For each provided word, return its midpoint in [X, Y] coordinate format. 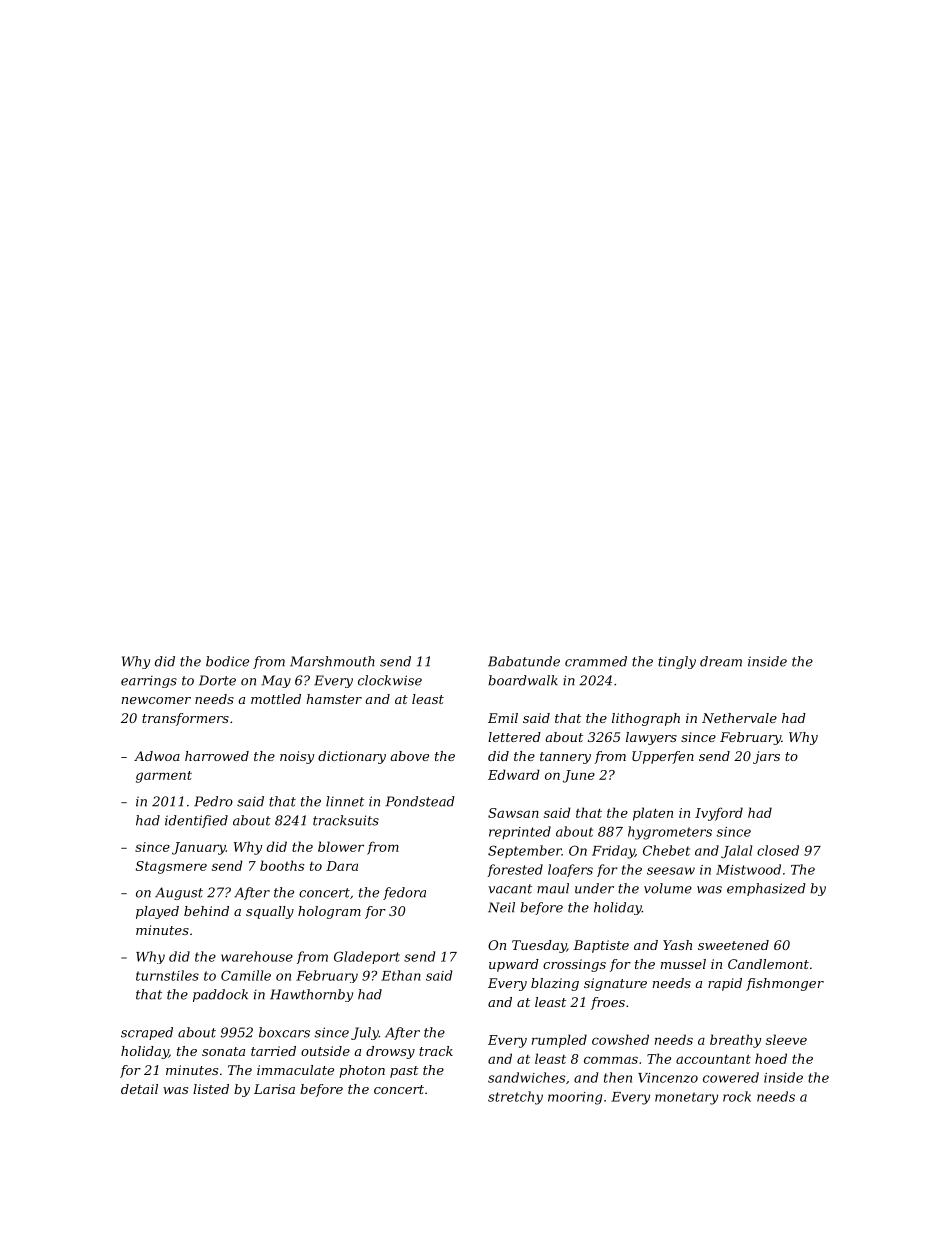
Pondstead [420, 801]
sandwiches [526, 1077]
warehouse [257, 956]
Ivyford [719, 814]
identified [196, 821]
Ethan [401, 975]
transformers [185, 719]
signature [615, 984]
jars [766, 757]
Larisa [274, 1089]
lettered [514, 737]
